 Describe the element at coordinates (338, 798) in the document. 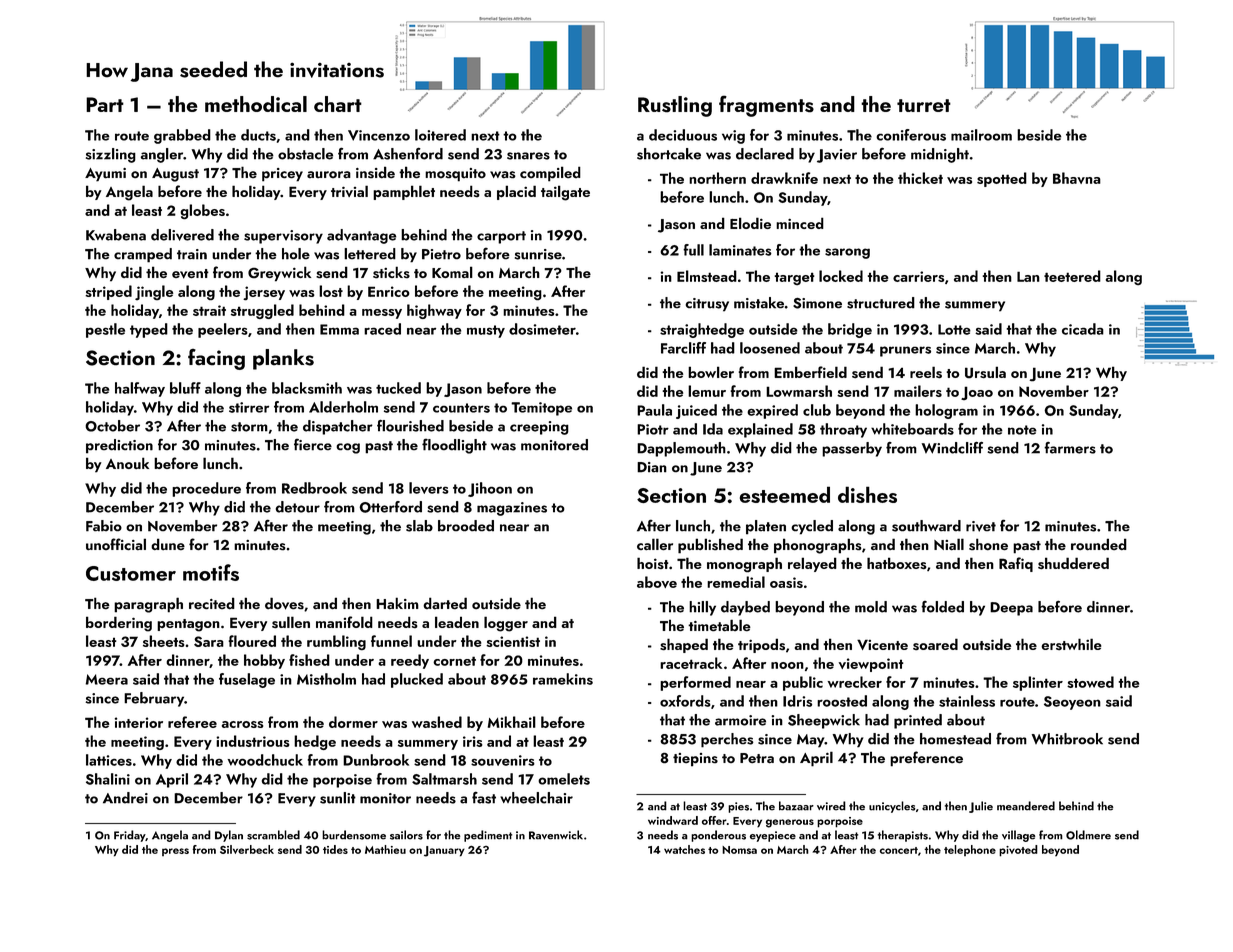

I see `sunlit` at that location.
